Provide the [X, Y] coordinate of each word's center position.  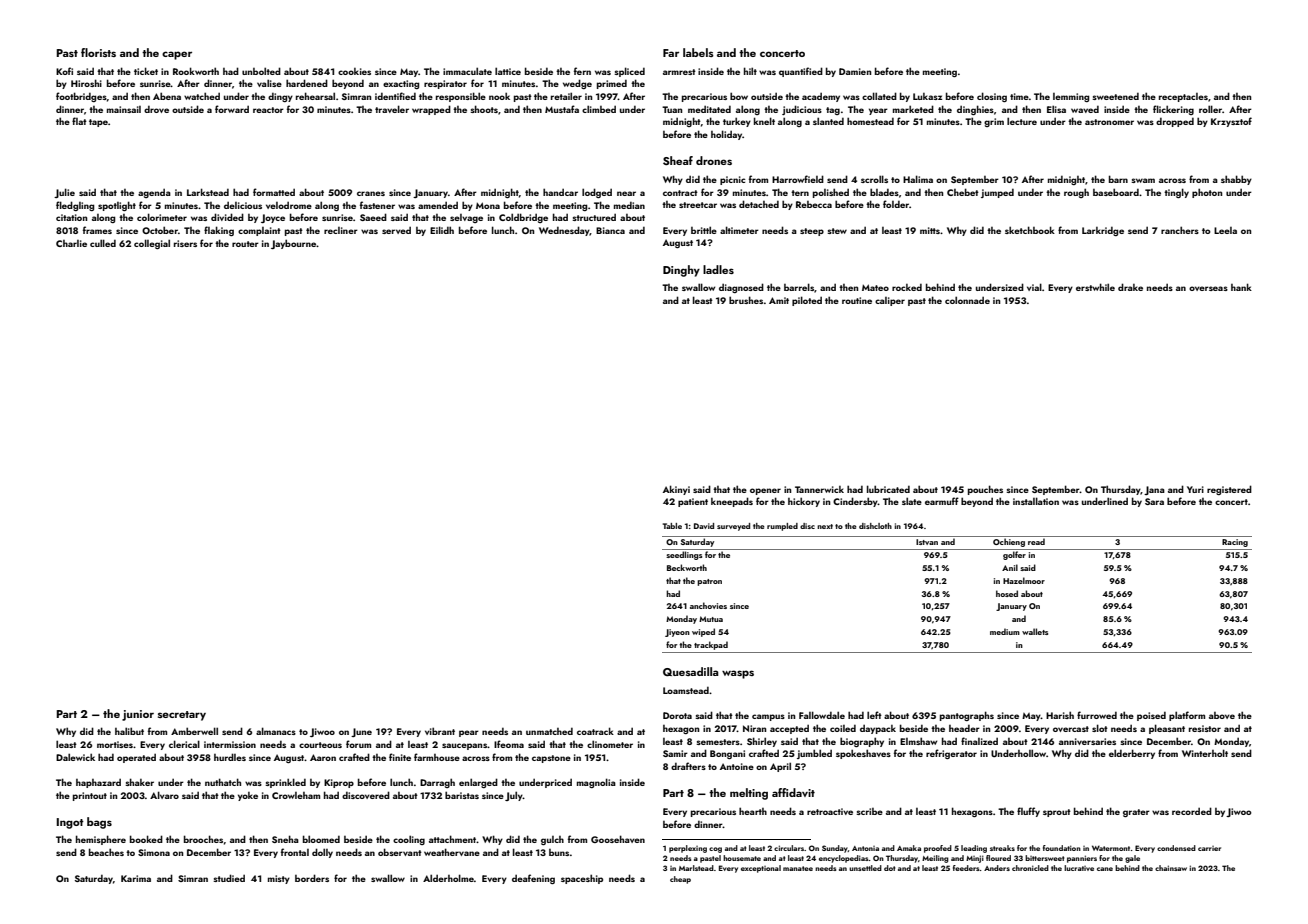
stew [837, 231]
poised [1151, 716]
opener [765, 491]
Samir [675, 753]
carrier [1209, 848]
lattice [508, 71]
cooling [409, 840]
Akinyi [676, 490]
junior [138, 715]
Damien [855, 71]
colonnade [967, 300]
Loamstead [686, 690]
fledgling [75, 206]
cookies [354, 71]
